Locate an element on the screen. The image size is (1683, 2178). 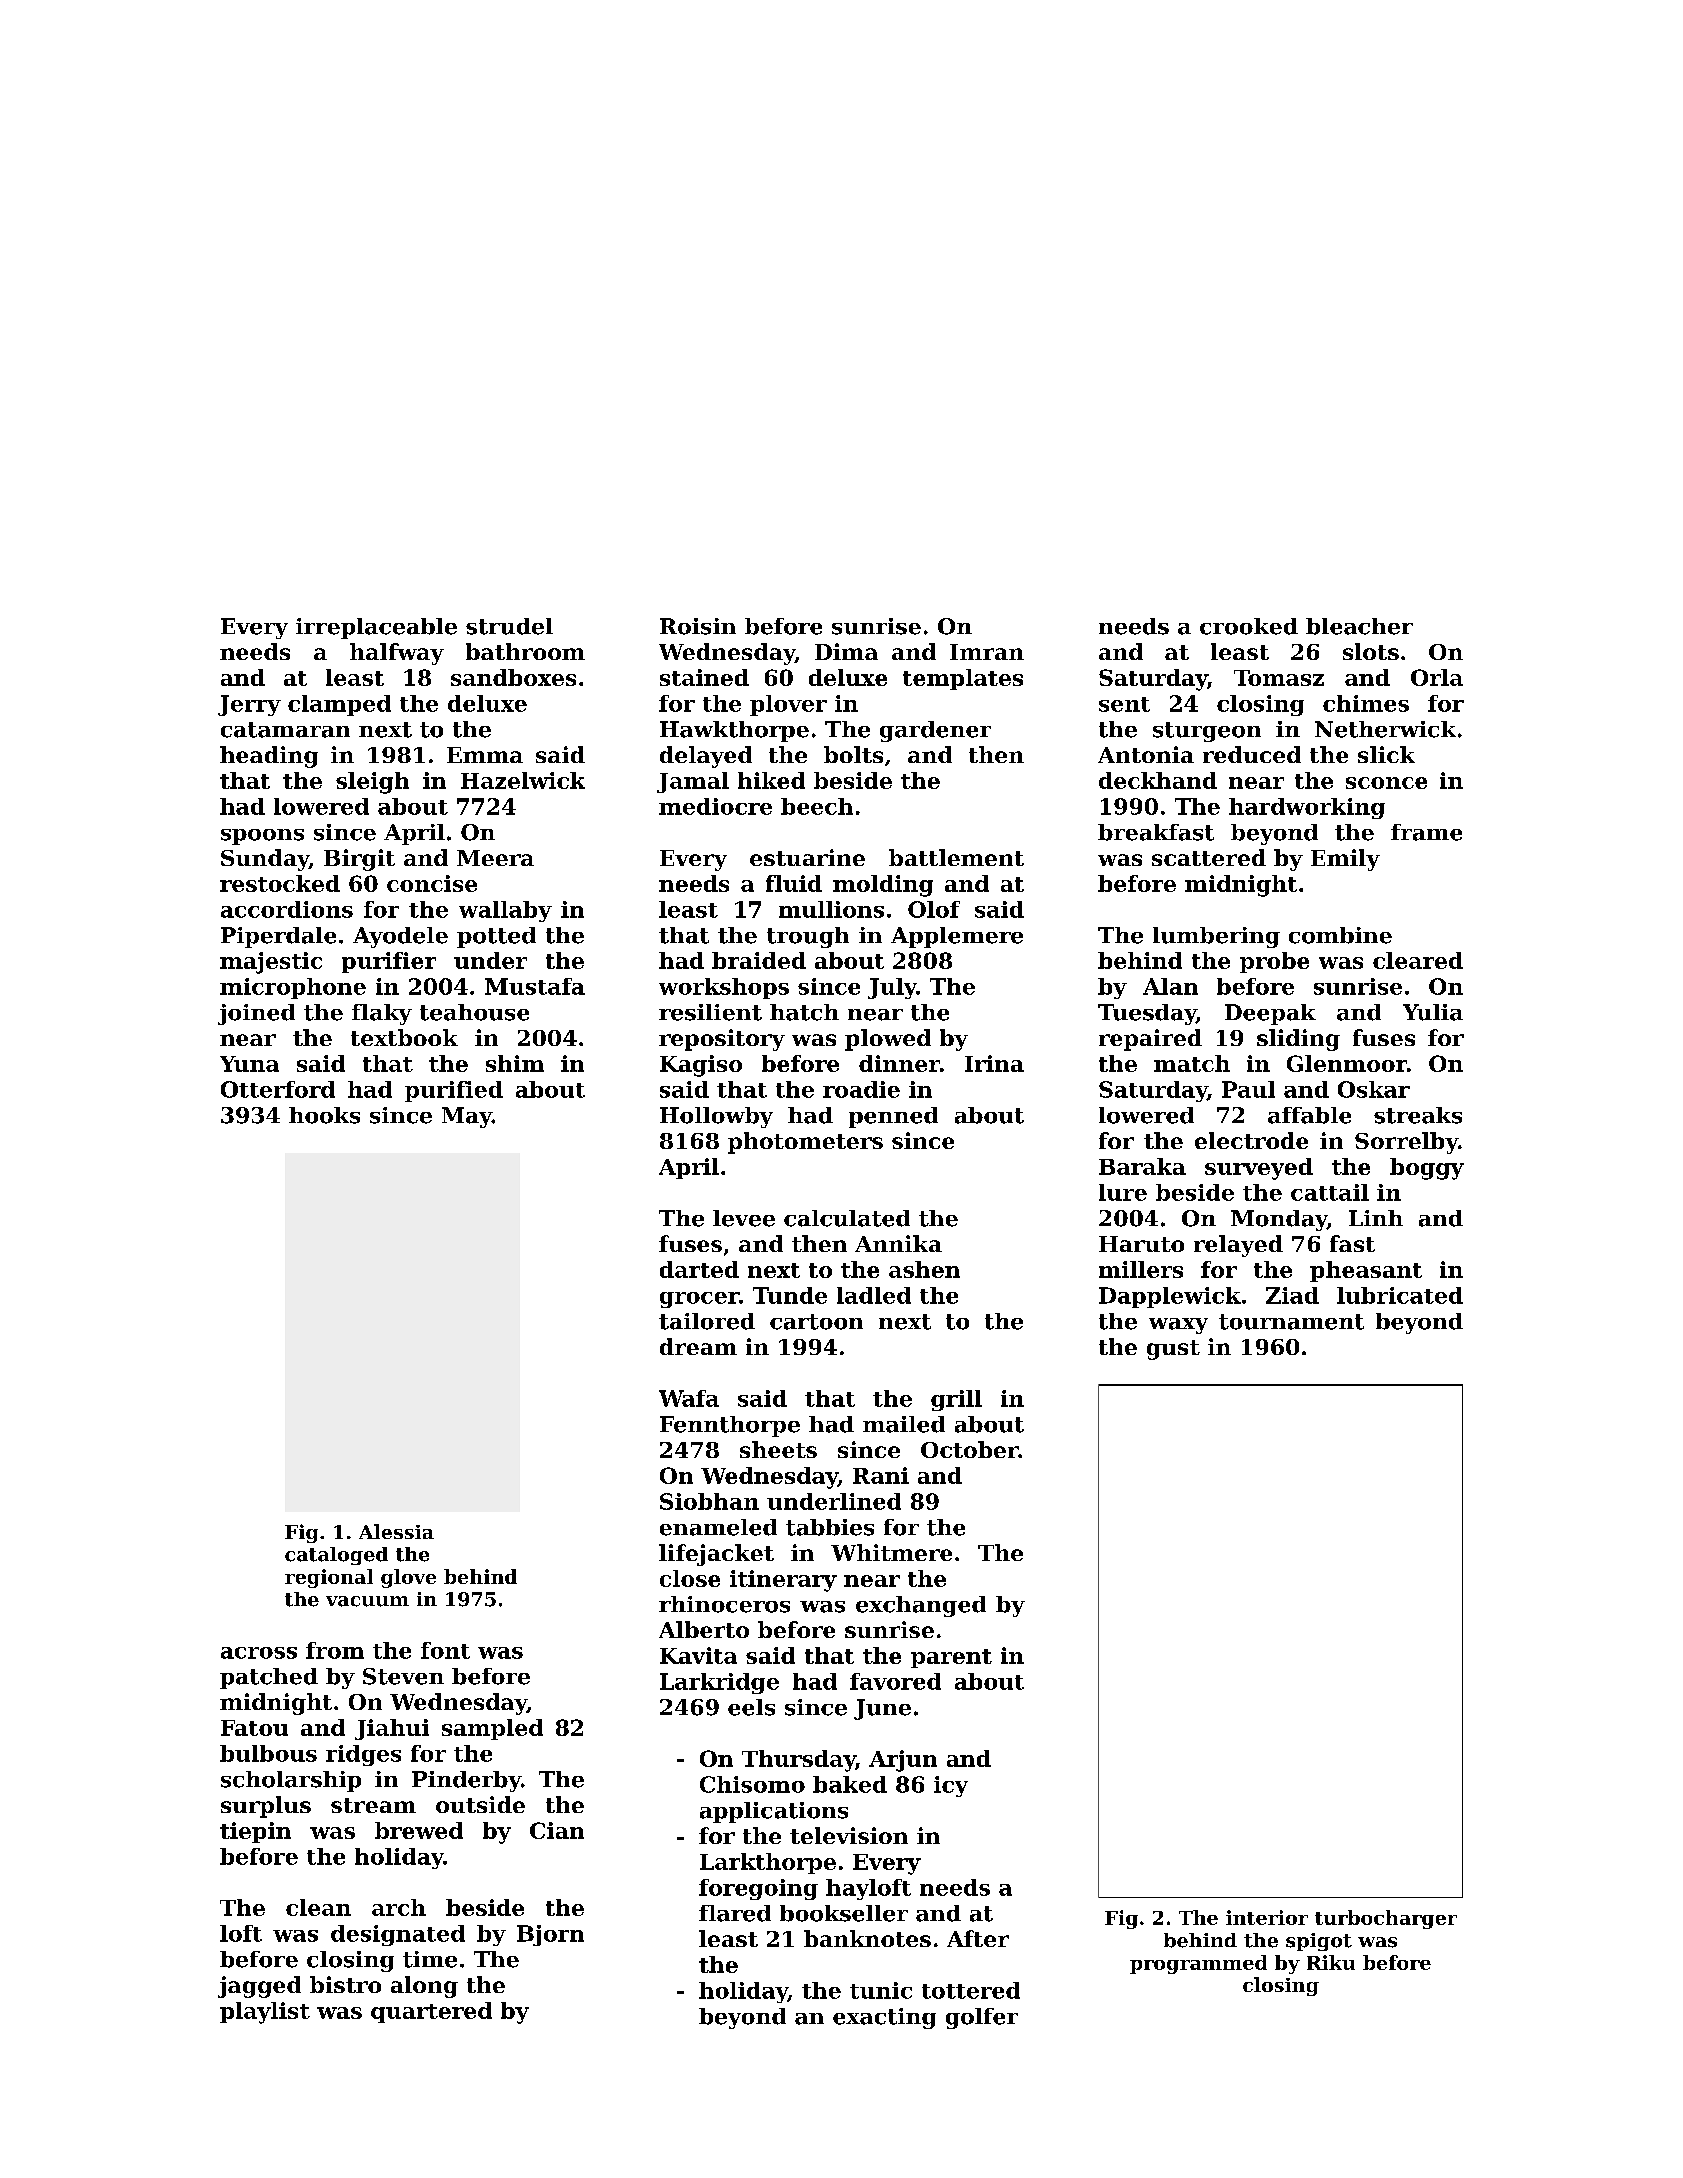
arch is located at coordinates (399, 1907).
